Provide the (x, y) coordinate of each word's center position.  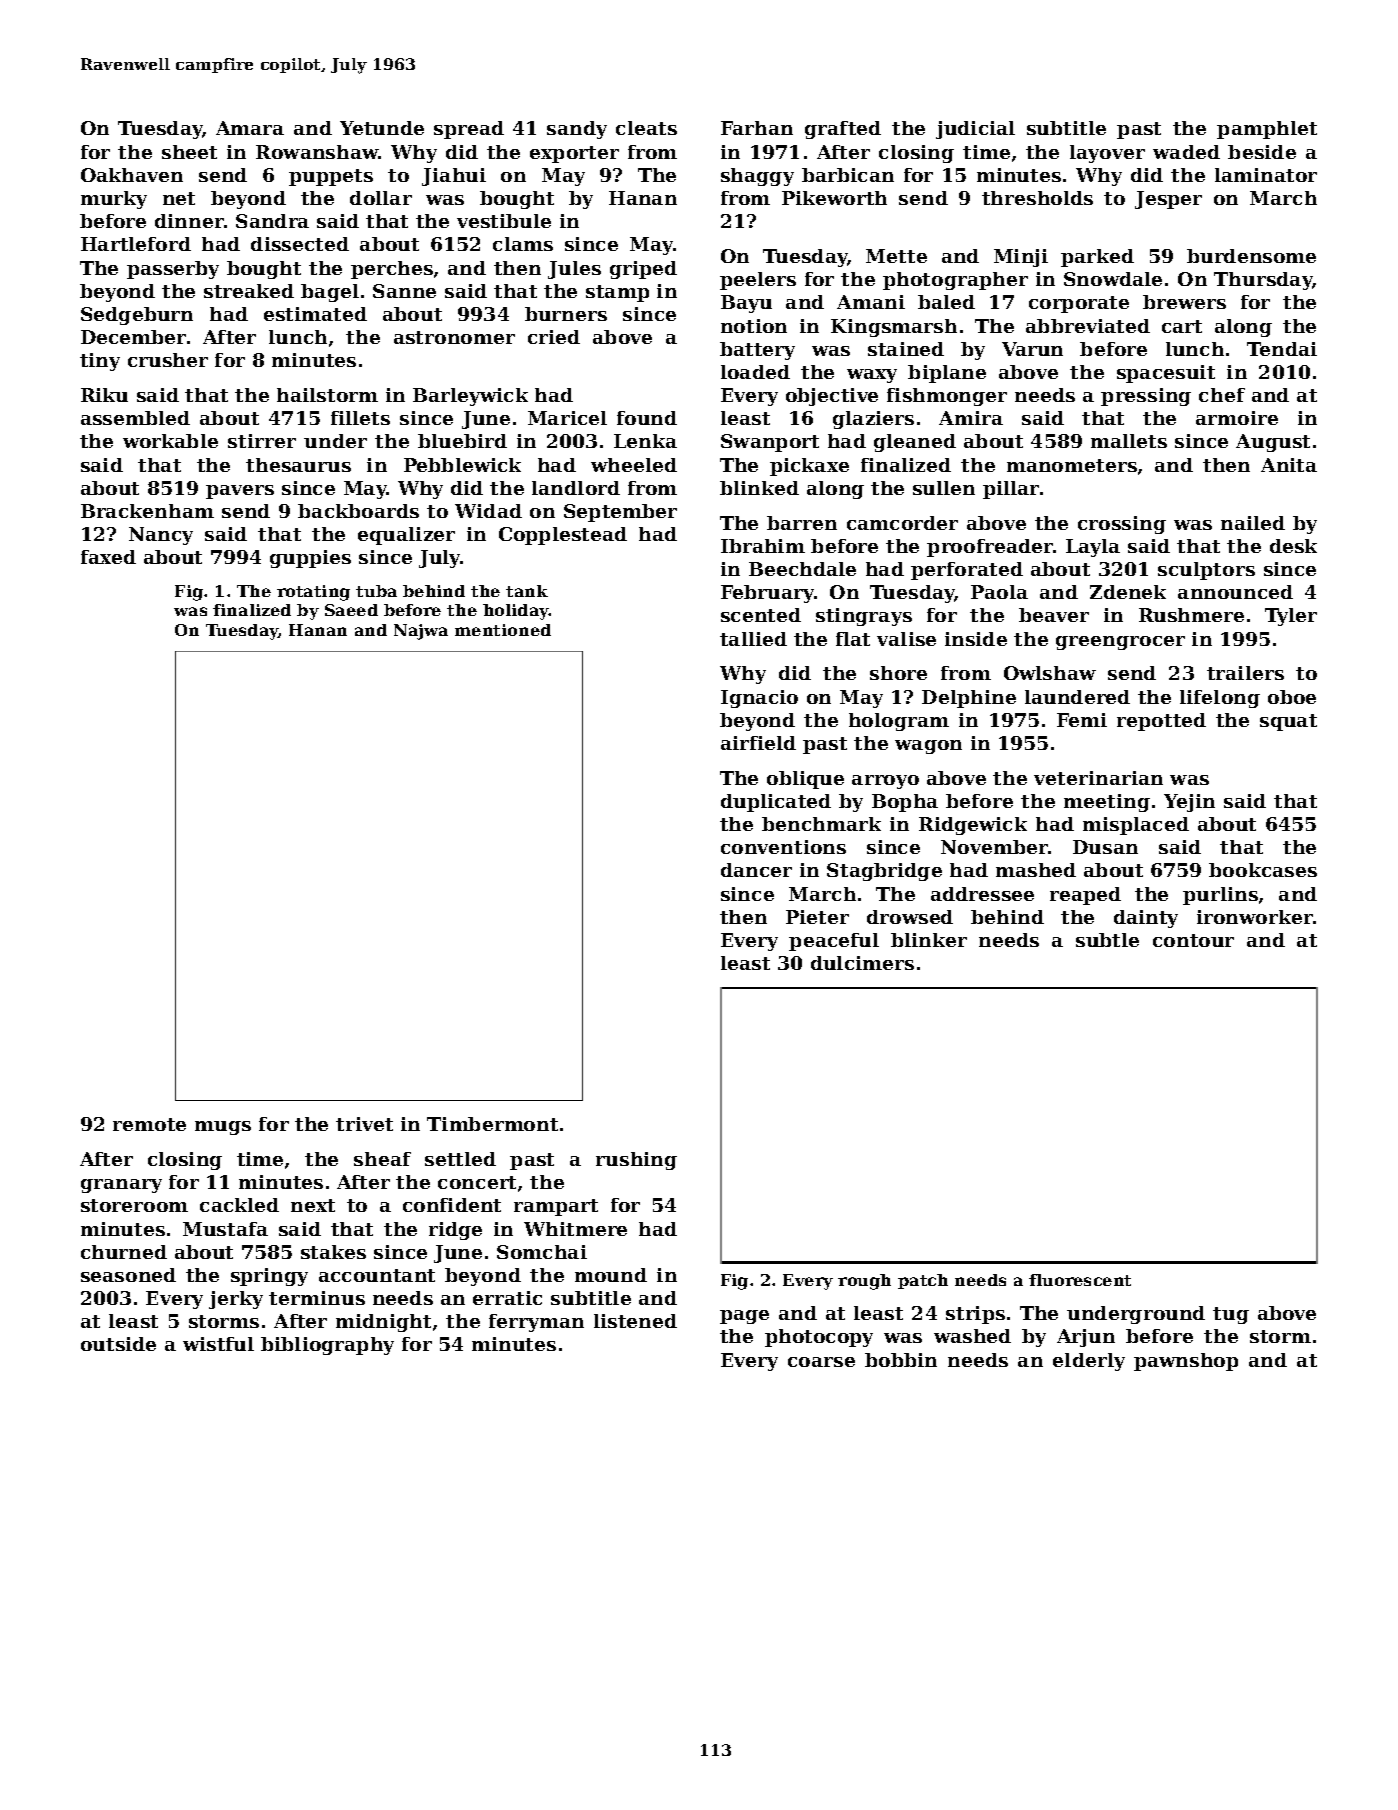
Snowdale (1113, 279)
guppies (310, 559)
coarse (821, 1362)
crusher (168, 360)
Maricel (567, 418)
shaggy (757, 177)
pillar (1011, 490)
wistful (218, 1344)
